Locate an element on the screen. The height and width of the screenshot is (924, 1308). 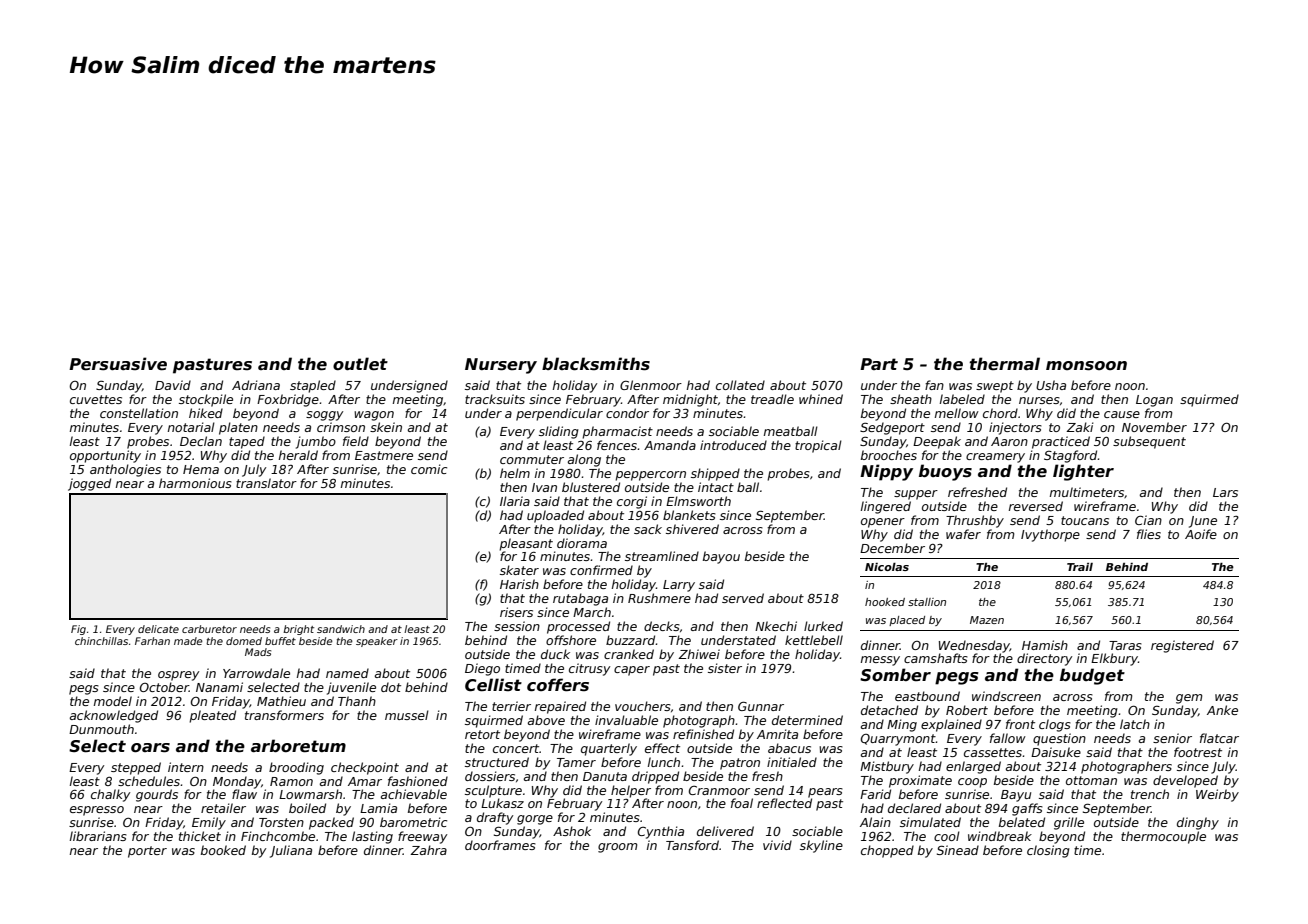
Trail is located at coordinates (1080, 567).
